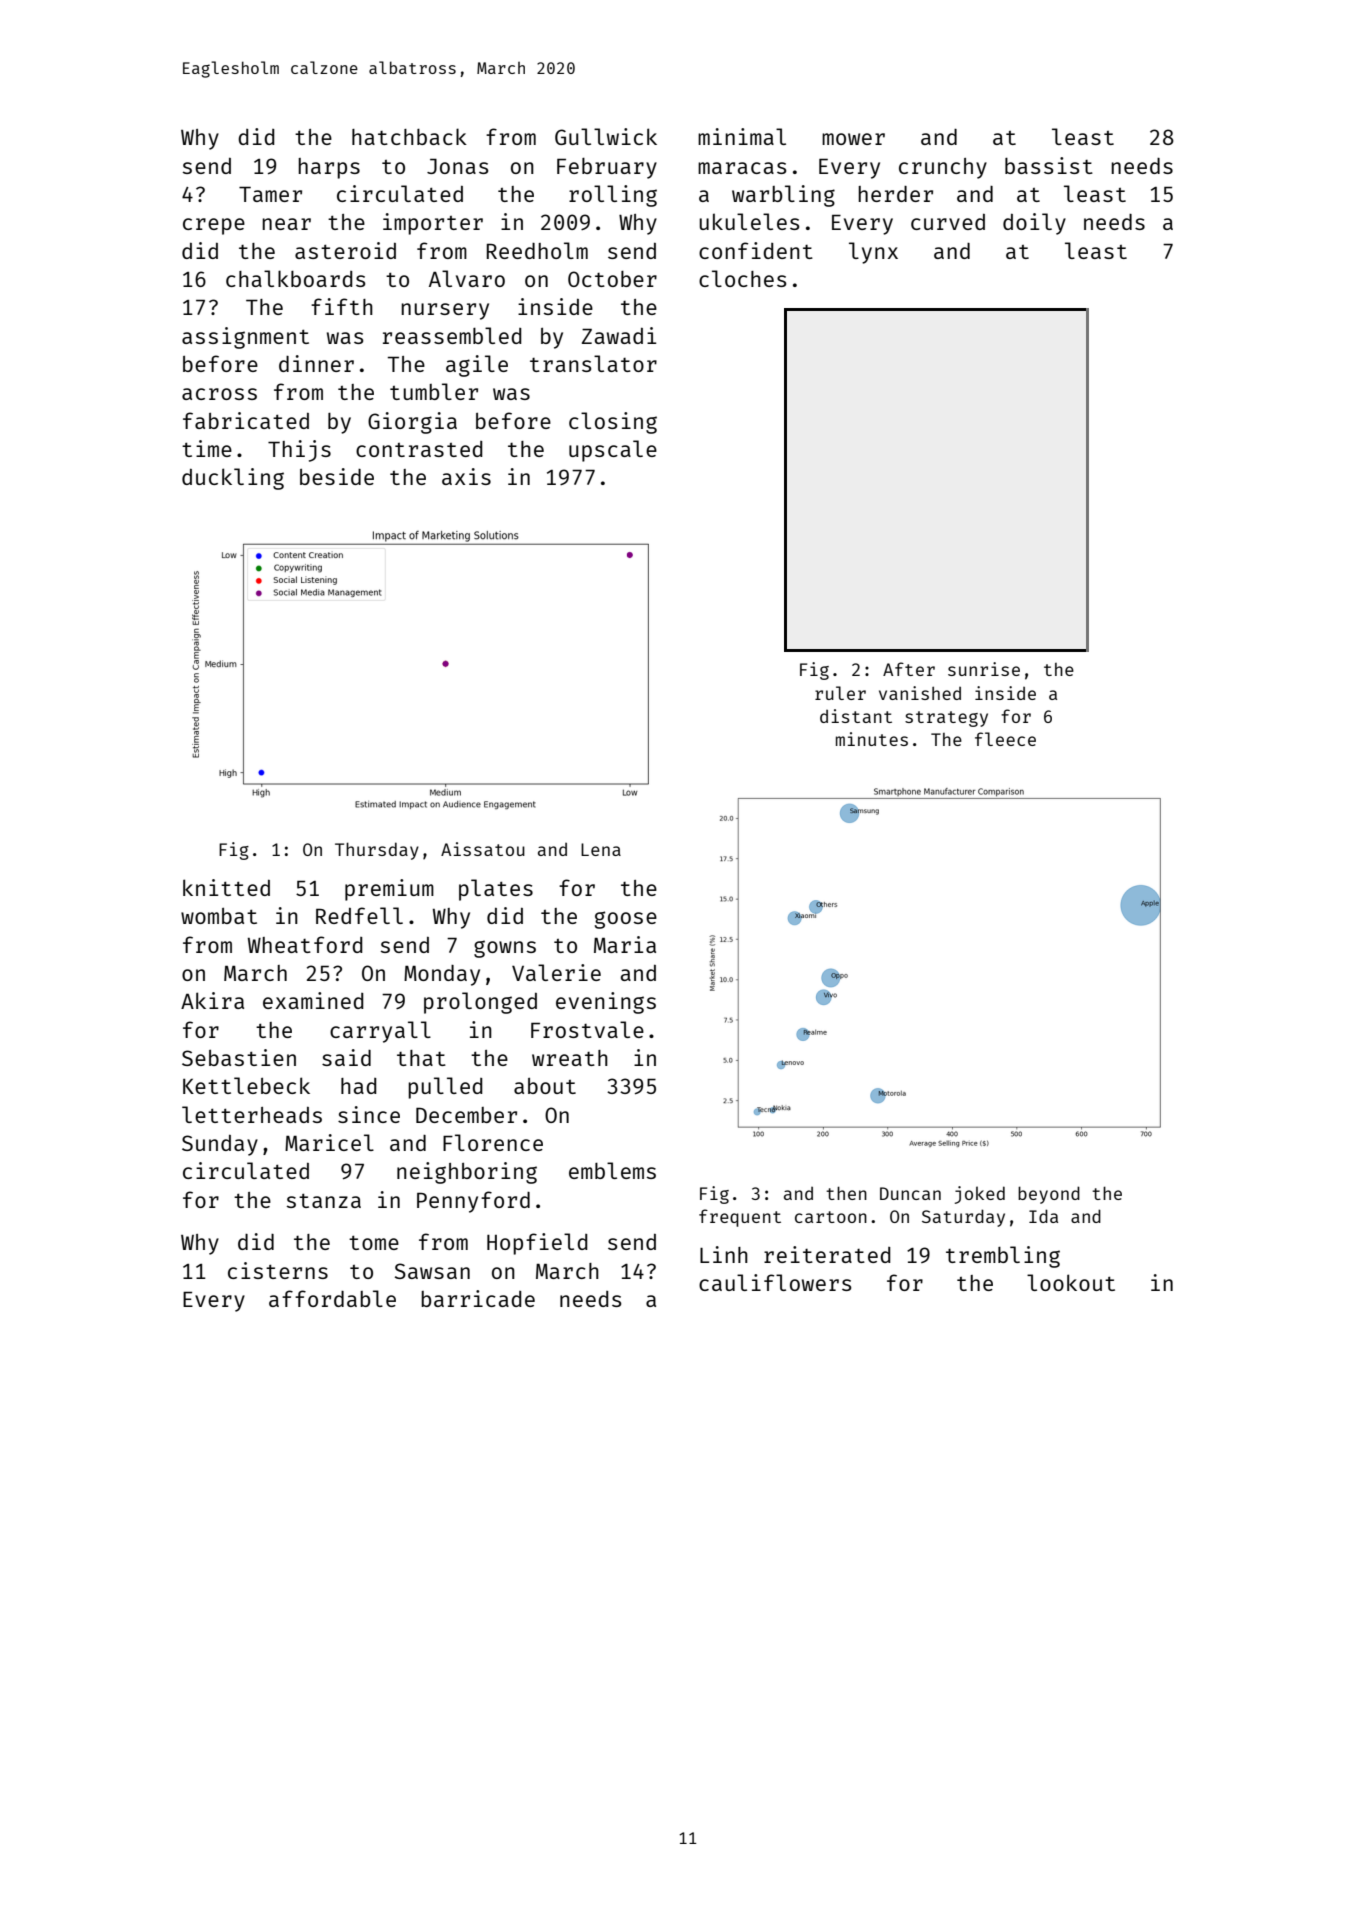 Image resolution: width=1356 pixels, height=1918 pixels. What do you see at coordinates (775, 1282) in the document?
I see `cauliflowers` at bounding box center [775, 1282].
